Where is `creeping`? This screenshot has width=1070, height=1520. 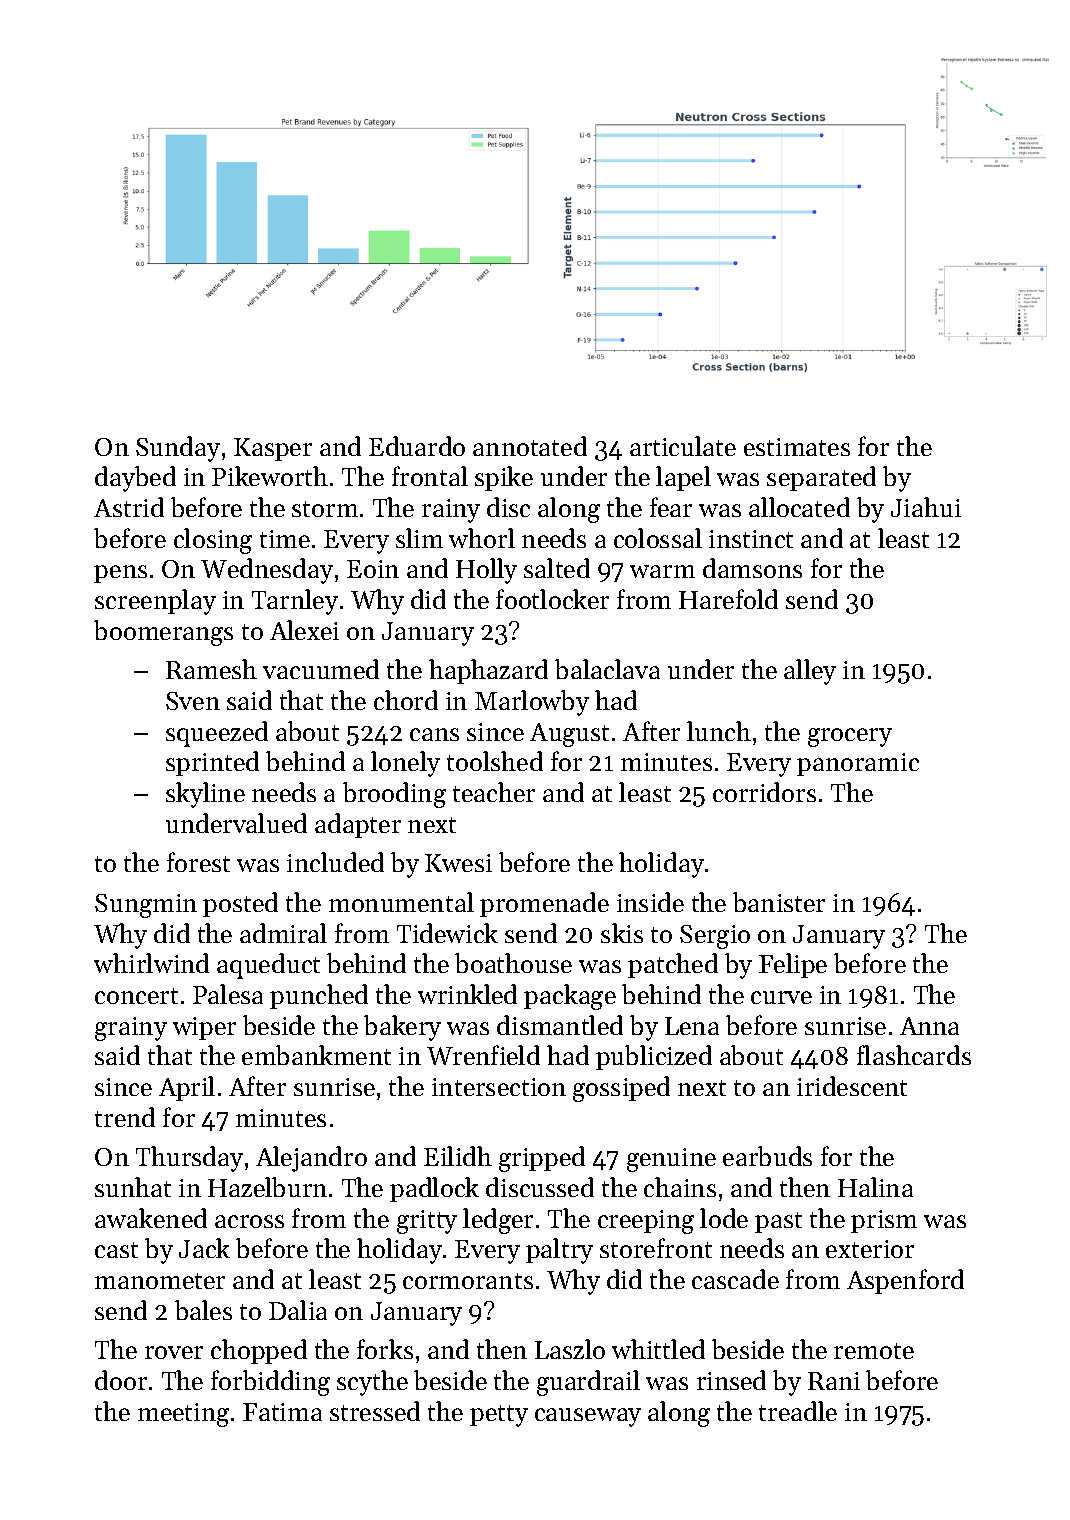
creeping is located at coordinates (646, 1222).
